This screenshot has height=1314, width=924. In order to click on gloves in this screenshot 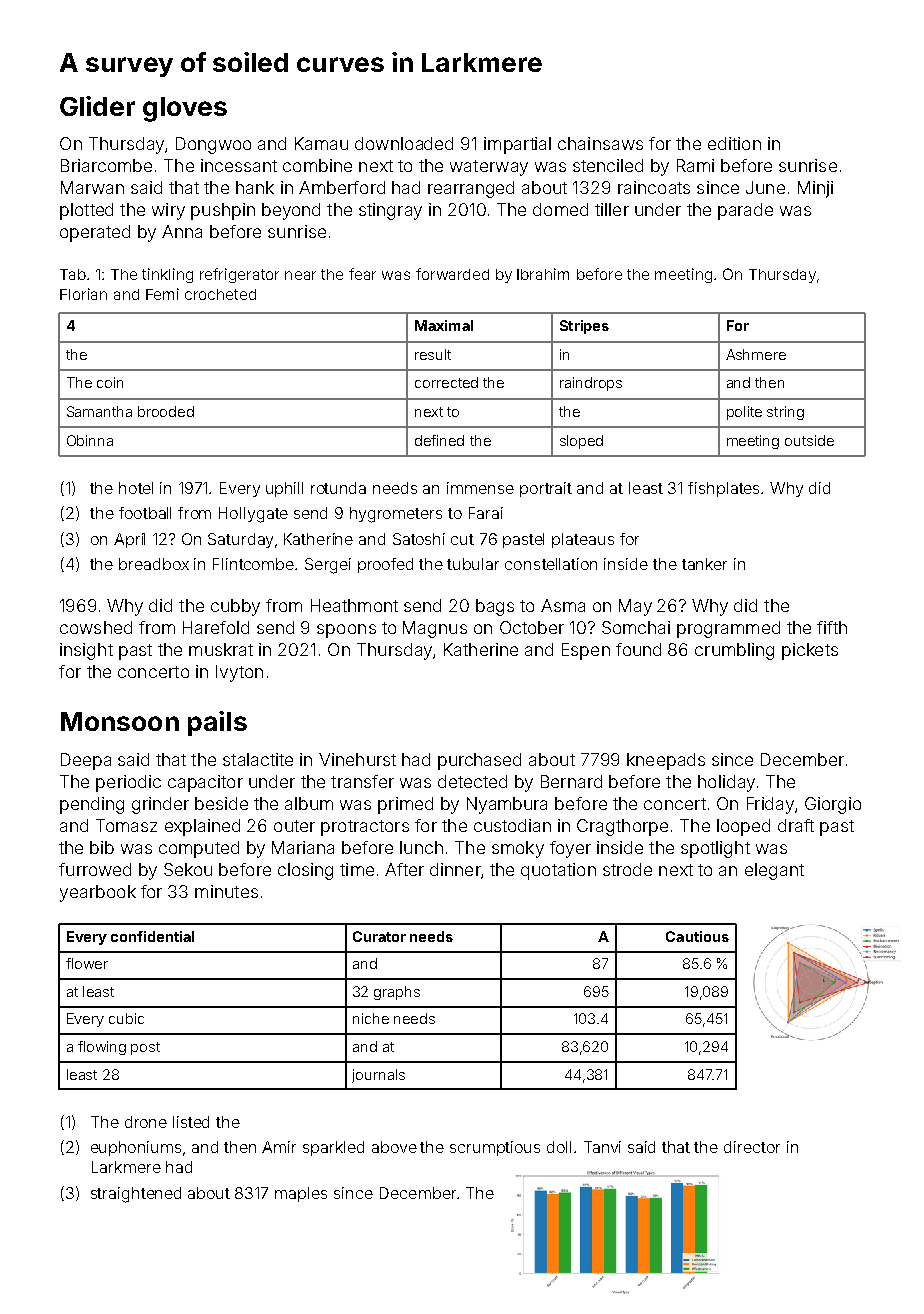, I will do `click(185, 109)`.
